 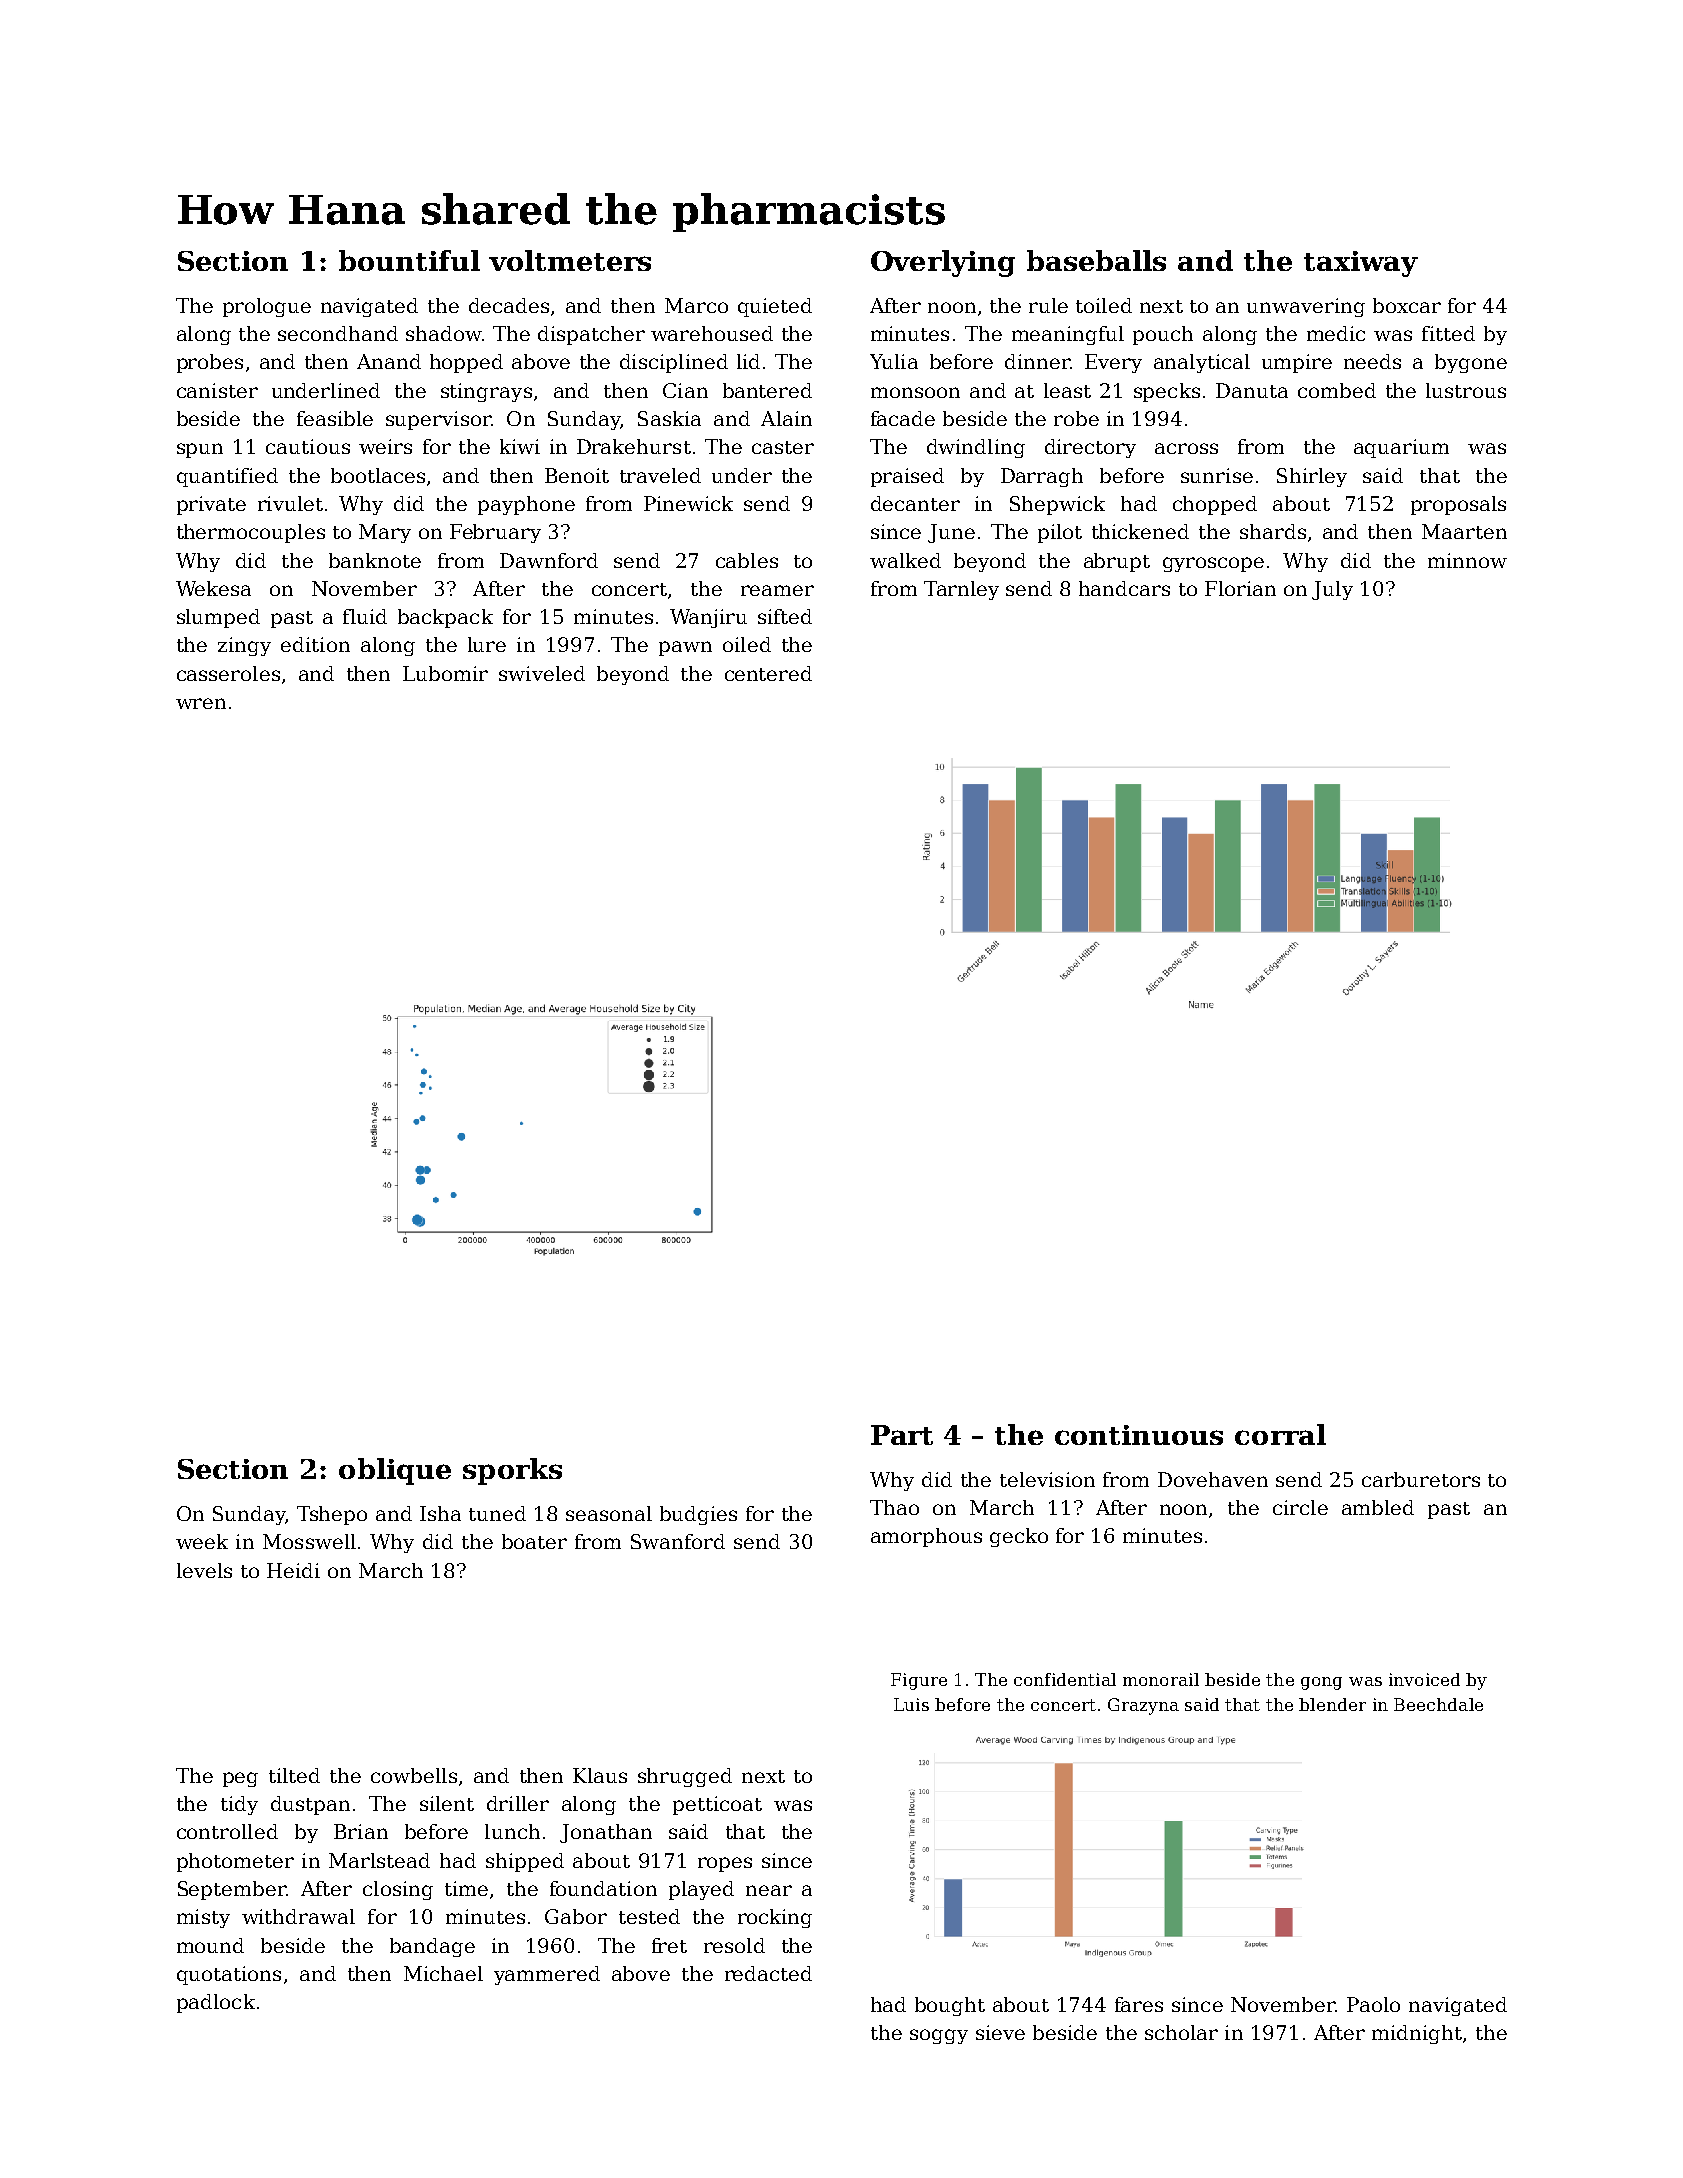 What do you see at coordinates (939, 2036) in the image?
I see `soggy` at bounding box center [939, 2036].
